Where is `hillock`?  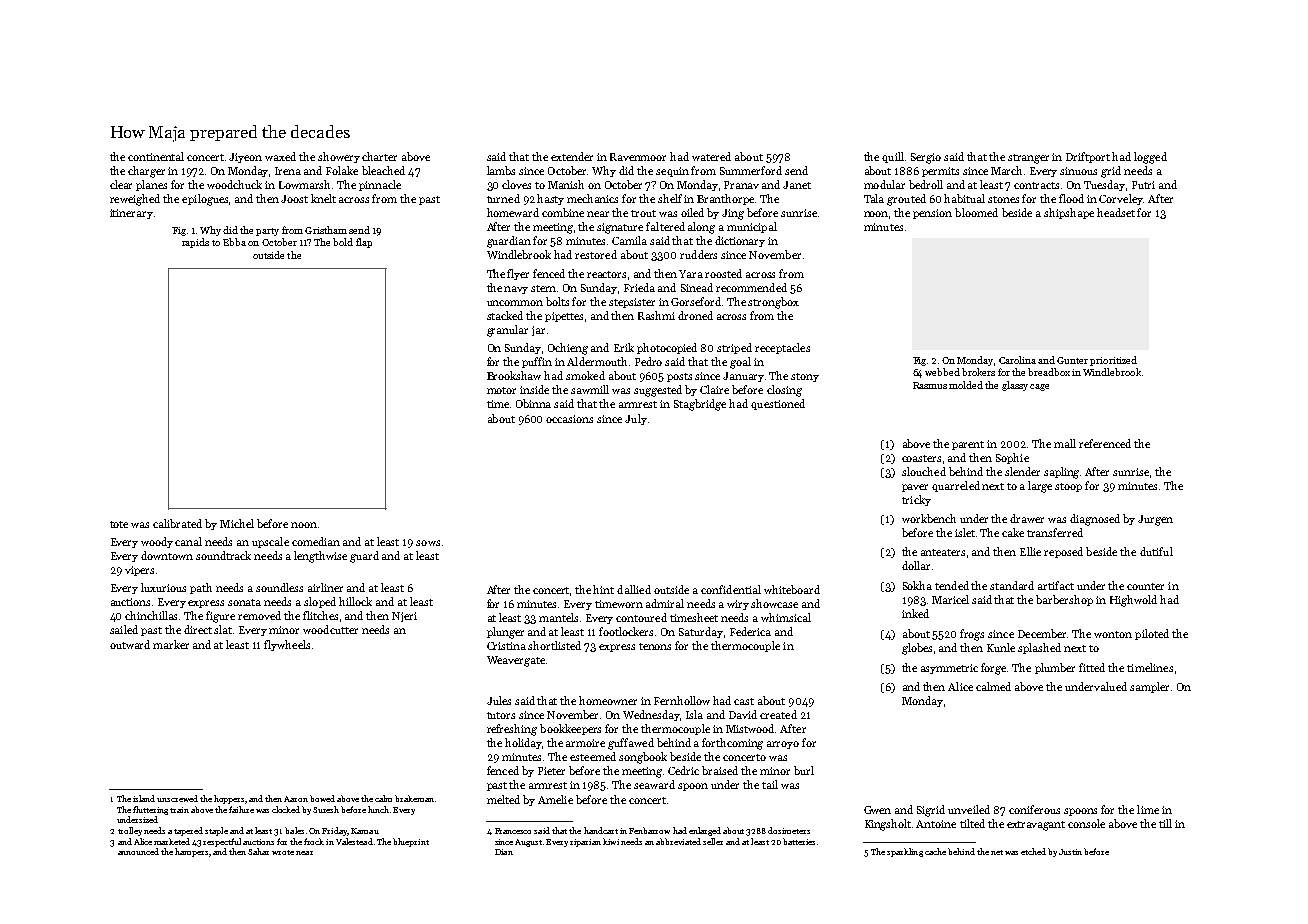
hillock is located at coordinates (355, 601).
